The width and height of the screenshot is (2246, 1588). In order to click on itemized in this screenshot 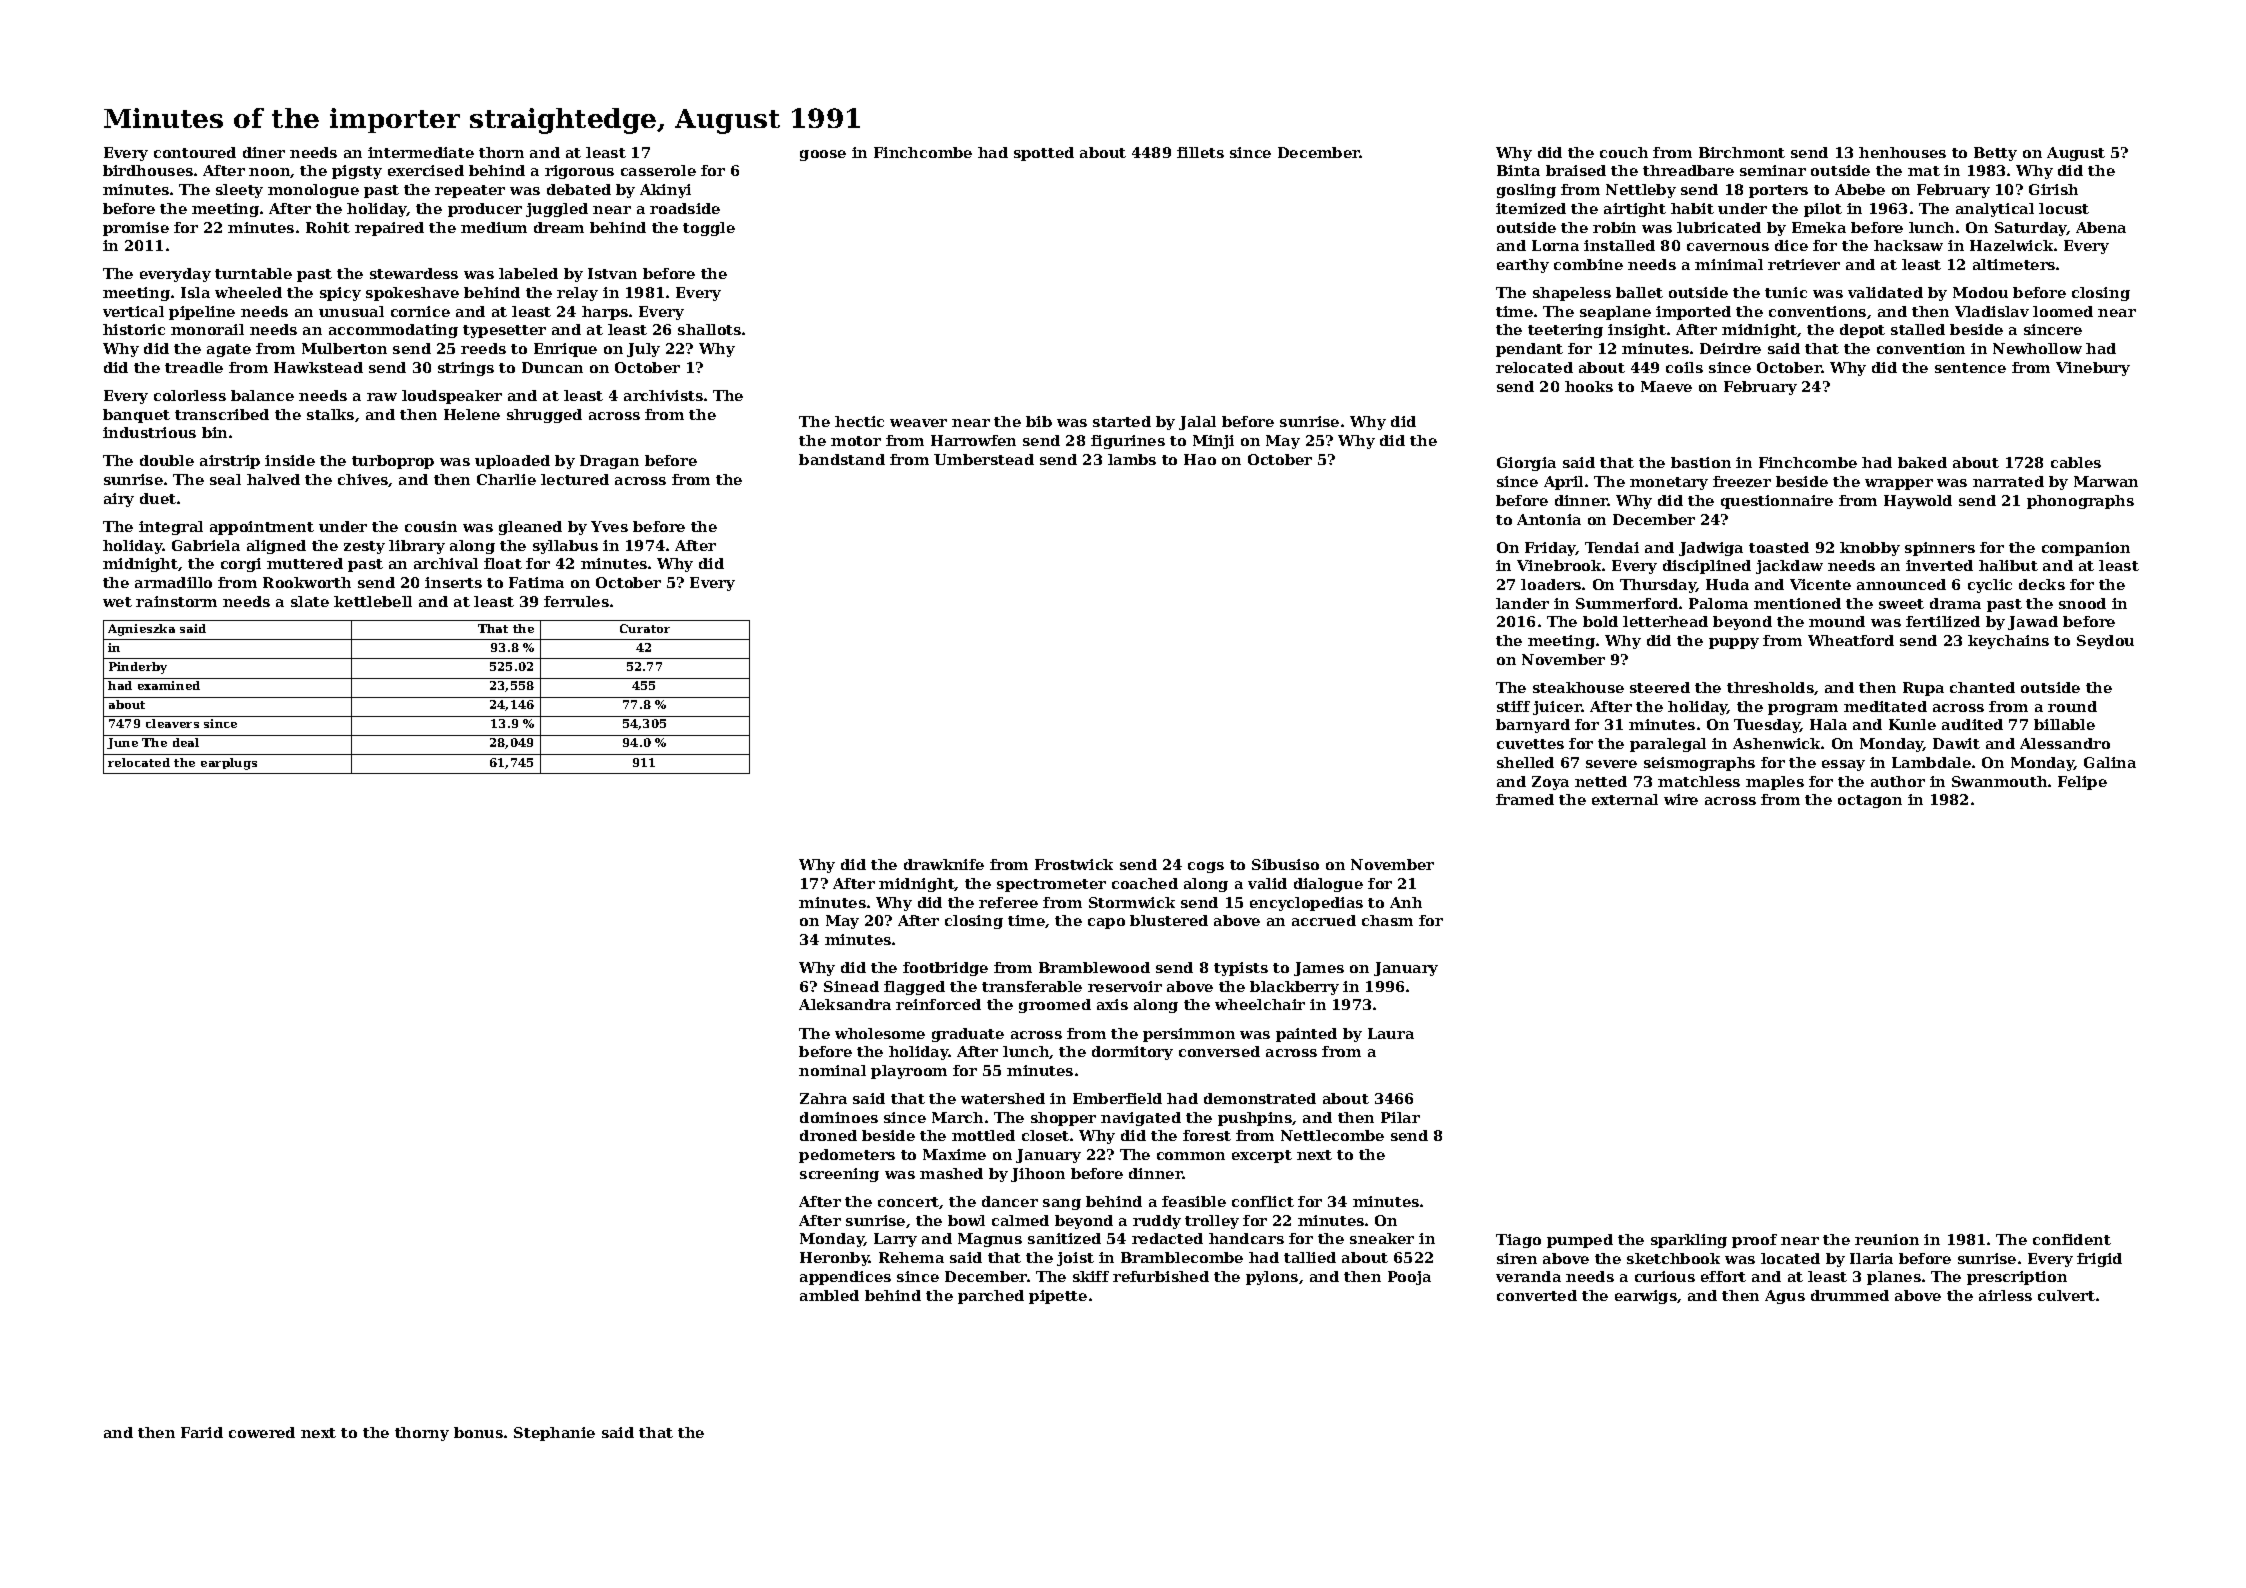, I will do `click(1531, 208)`.
